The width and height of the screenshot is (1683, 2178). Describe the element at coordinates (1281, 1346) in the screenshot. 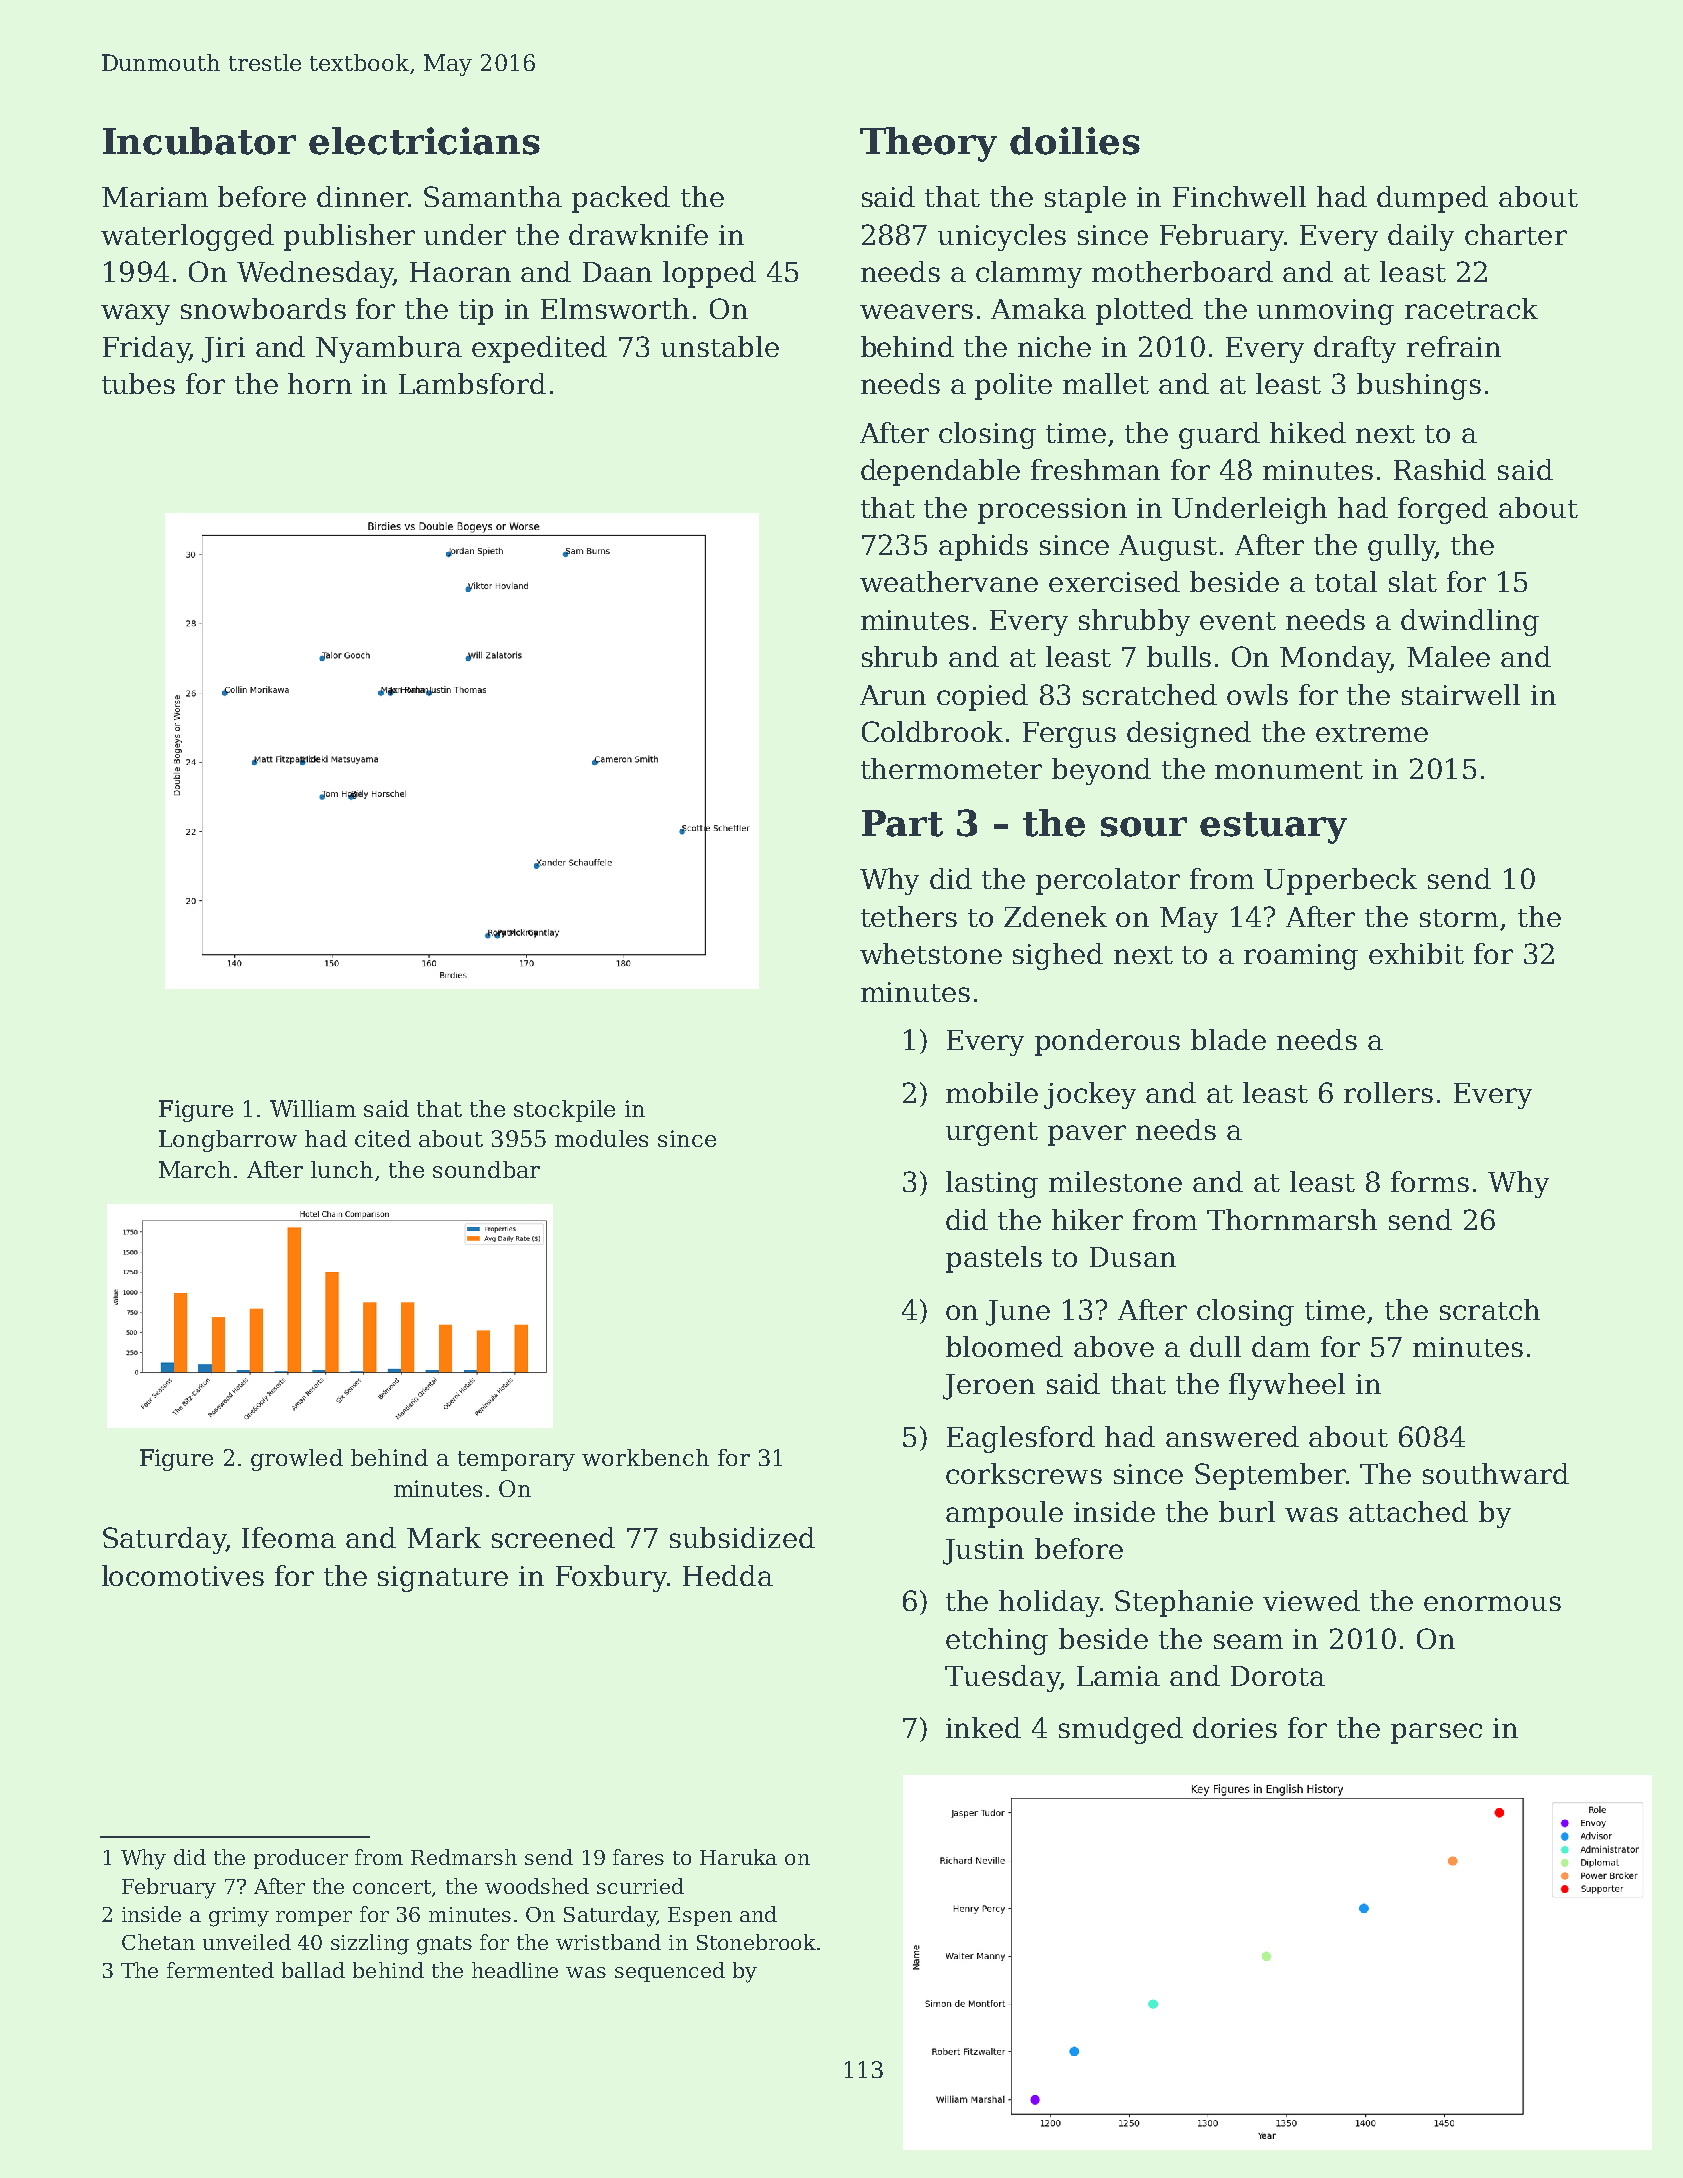

I see `dam` at that location.
